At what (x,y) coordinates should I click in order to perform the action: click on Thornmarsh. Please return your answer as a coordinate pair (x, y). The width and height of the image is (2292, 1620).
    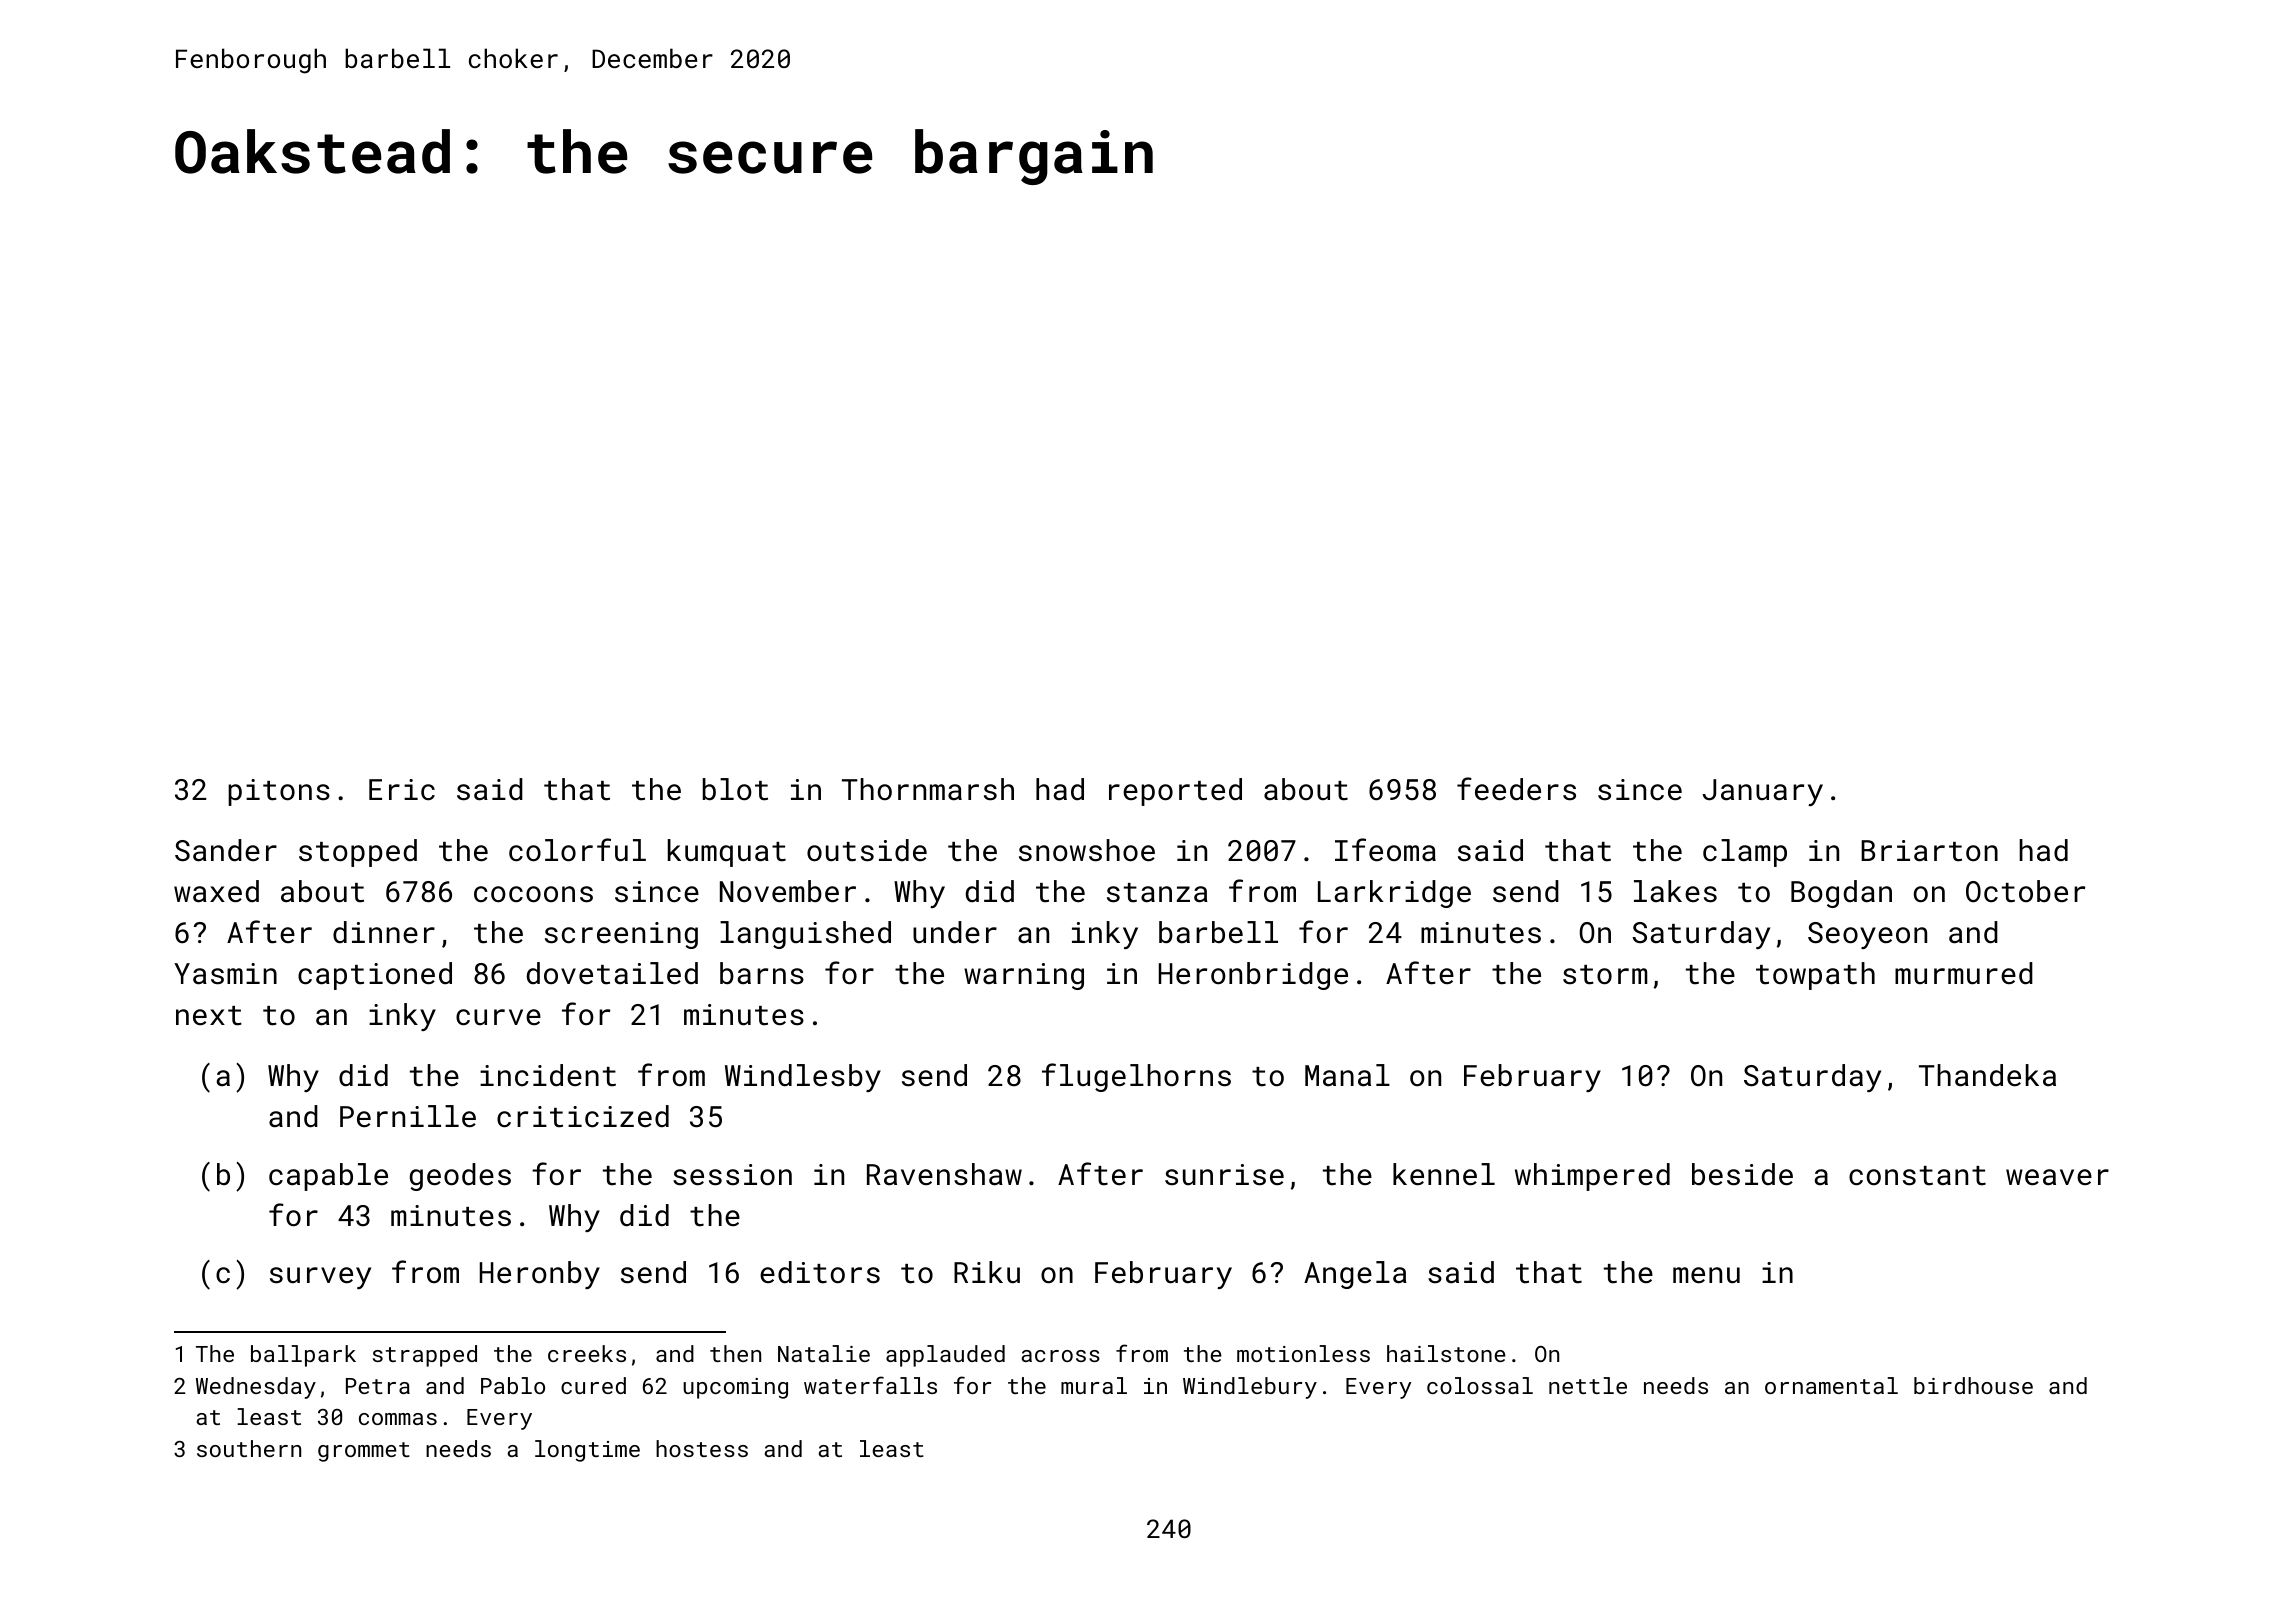
    Looking at the image, I should click on (928, 789).
